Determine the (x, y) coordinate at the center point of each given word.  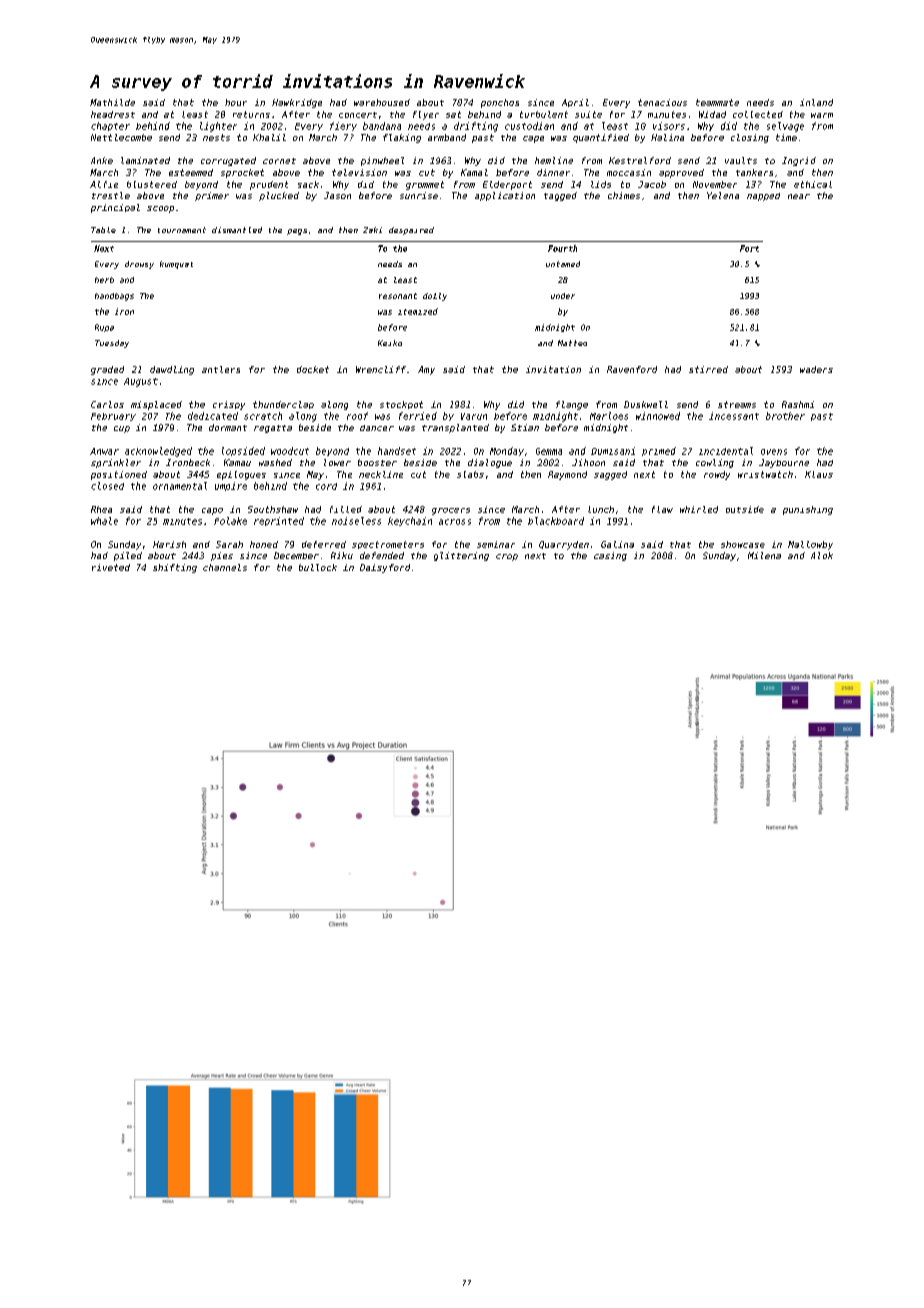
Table (103, 230)
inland (816, 102)
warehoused (382, 102)
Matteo (572, 343)
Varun (474, 416)
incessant (734, 416)
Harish (169, 544)
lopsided (243, 451)
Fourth (562, 248)
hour (236, 102)
